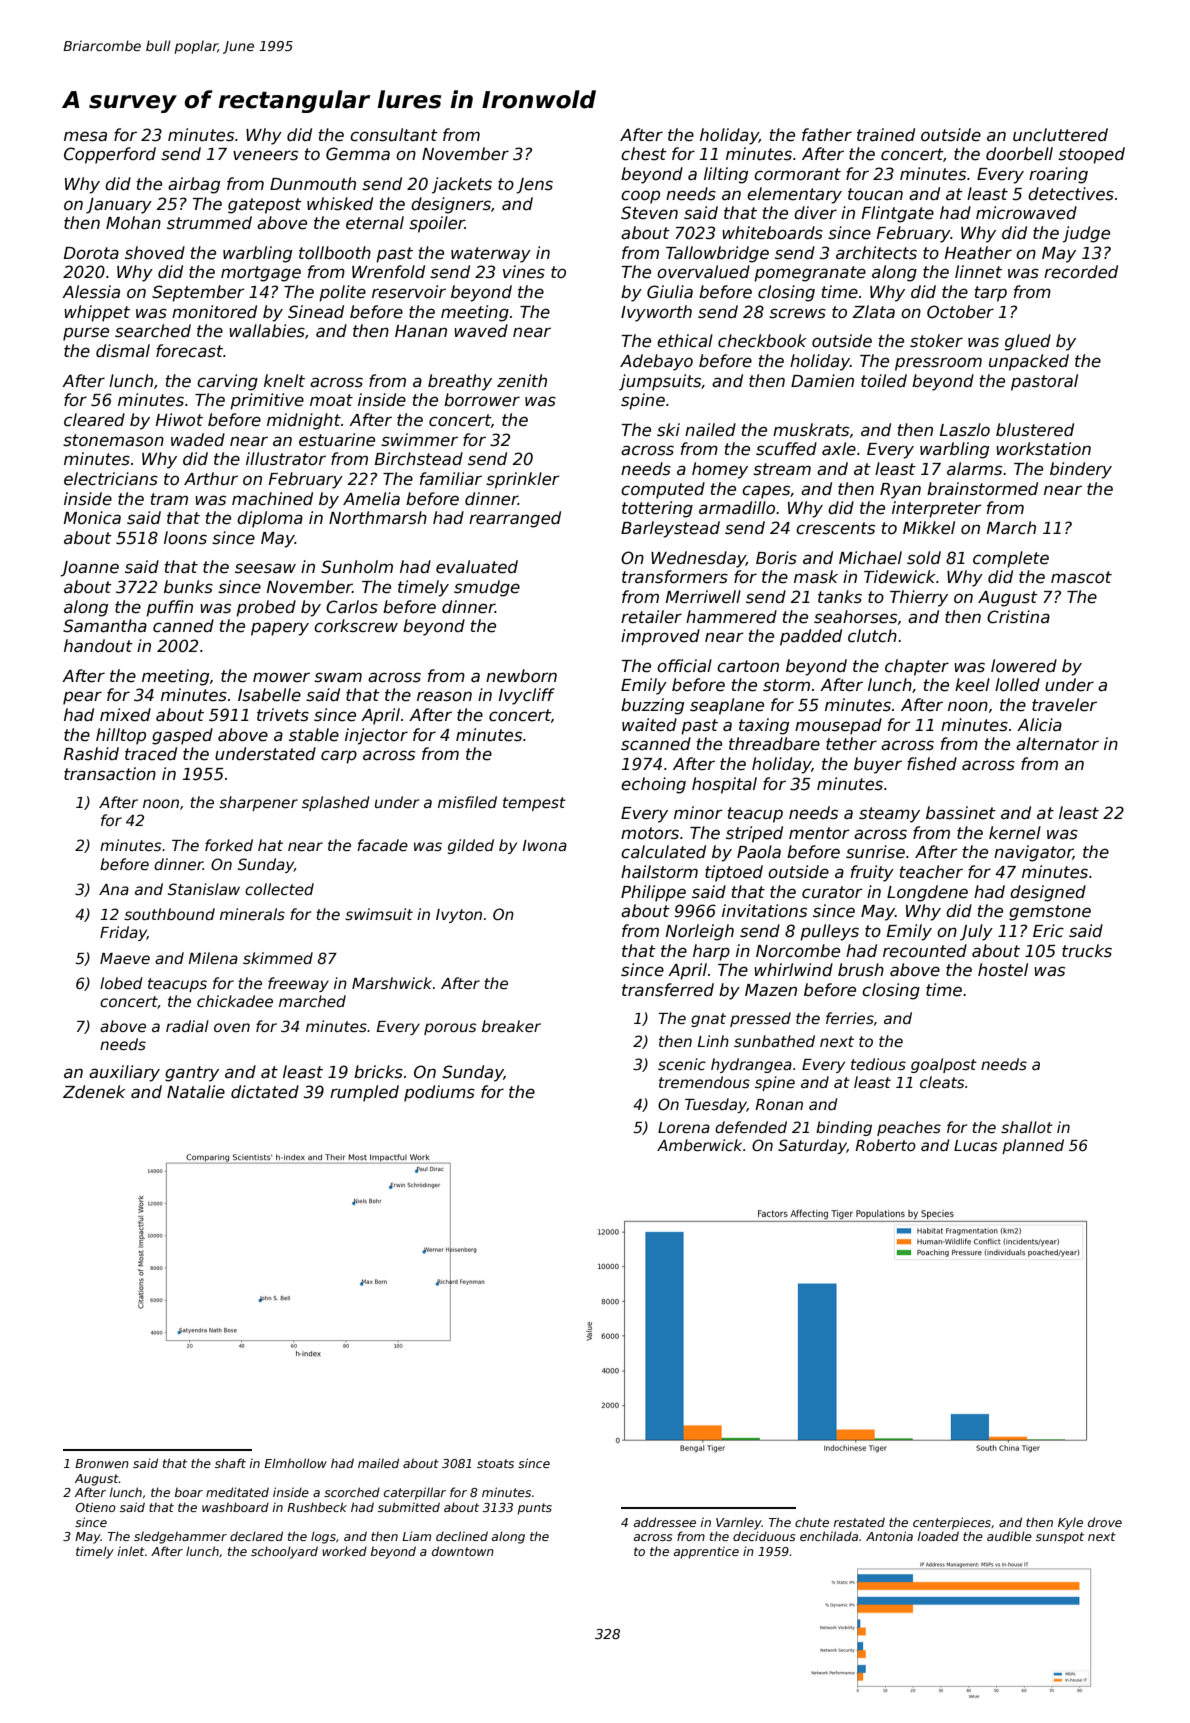 This image has width=1190, height=1723. I want to click on dictated, so click(265, 1092).
